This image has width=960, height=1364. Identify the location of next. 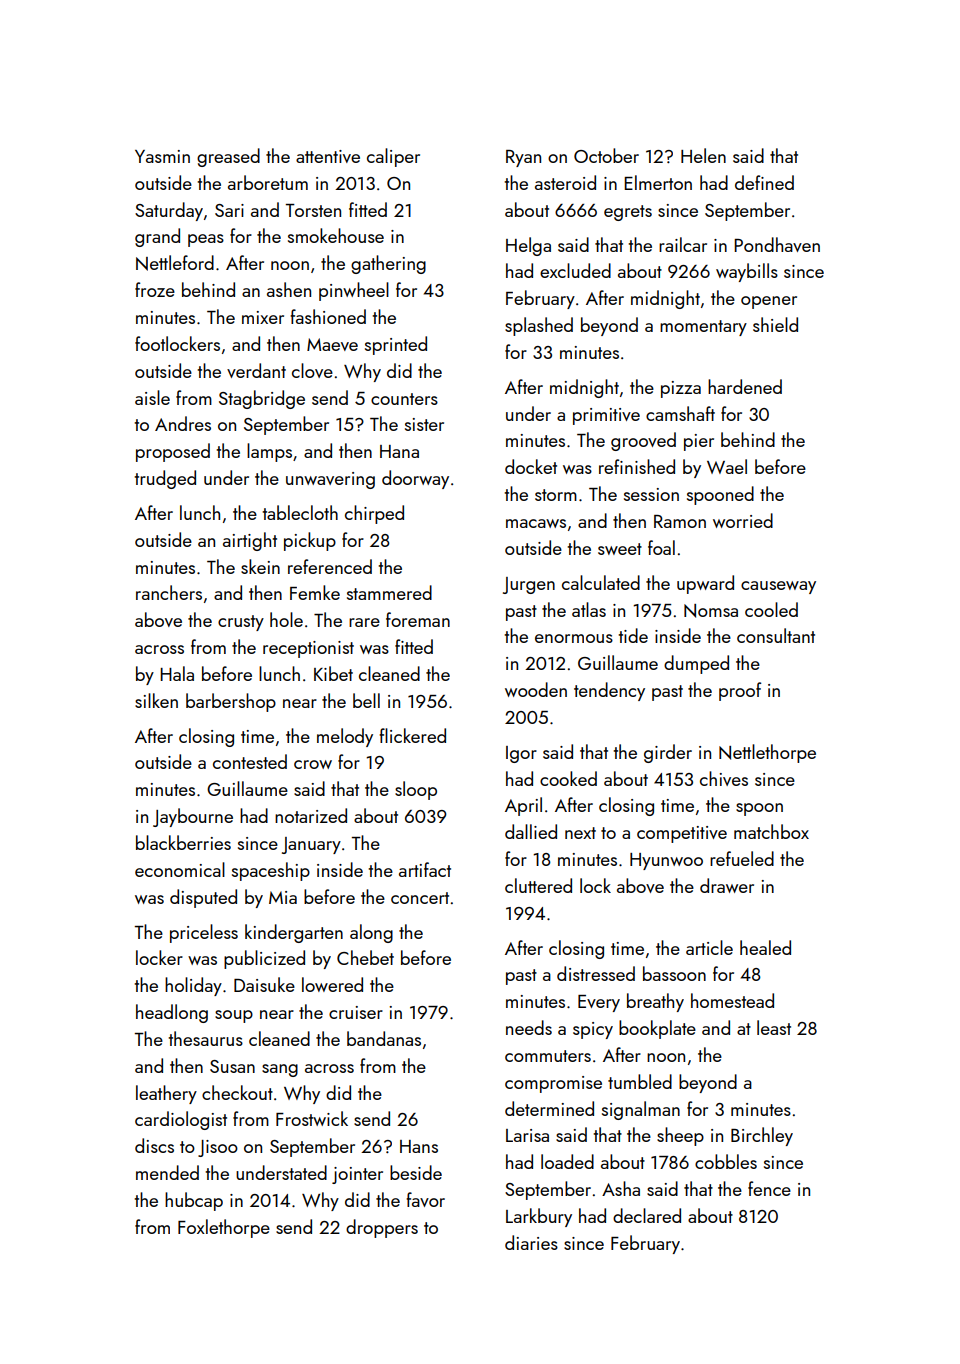
(580, 833).
